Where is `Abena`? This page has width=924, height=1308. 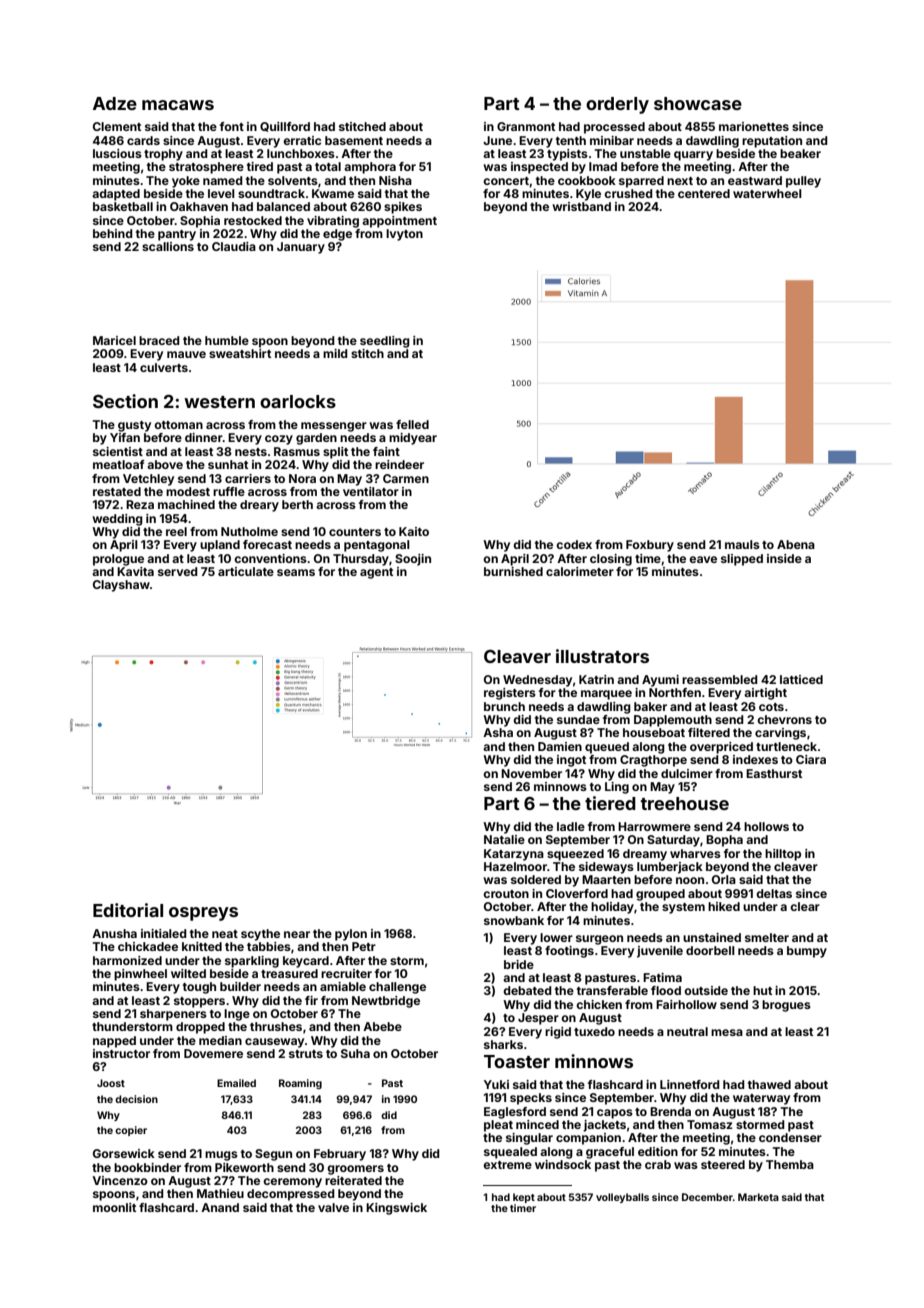
Abena is located at coordinates (796, 544).
